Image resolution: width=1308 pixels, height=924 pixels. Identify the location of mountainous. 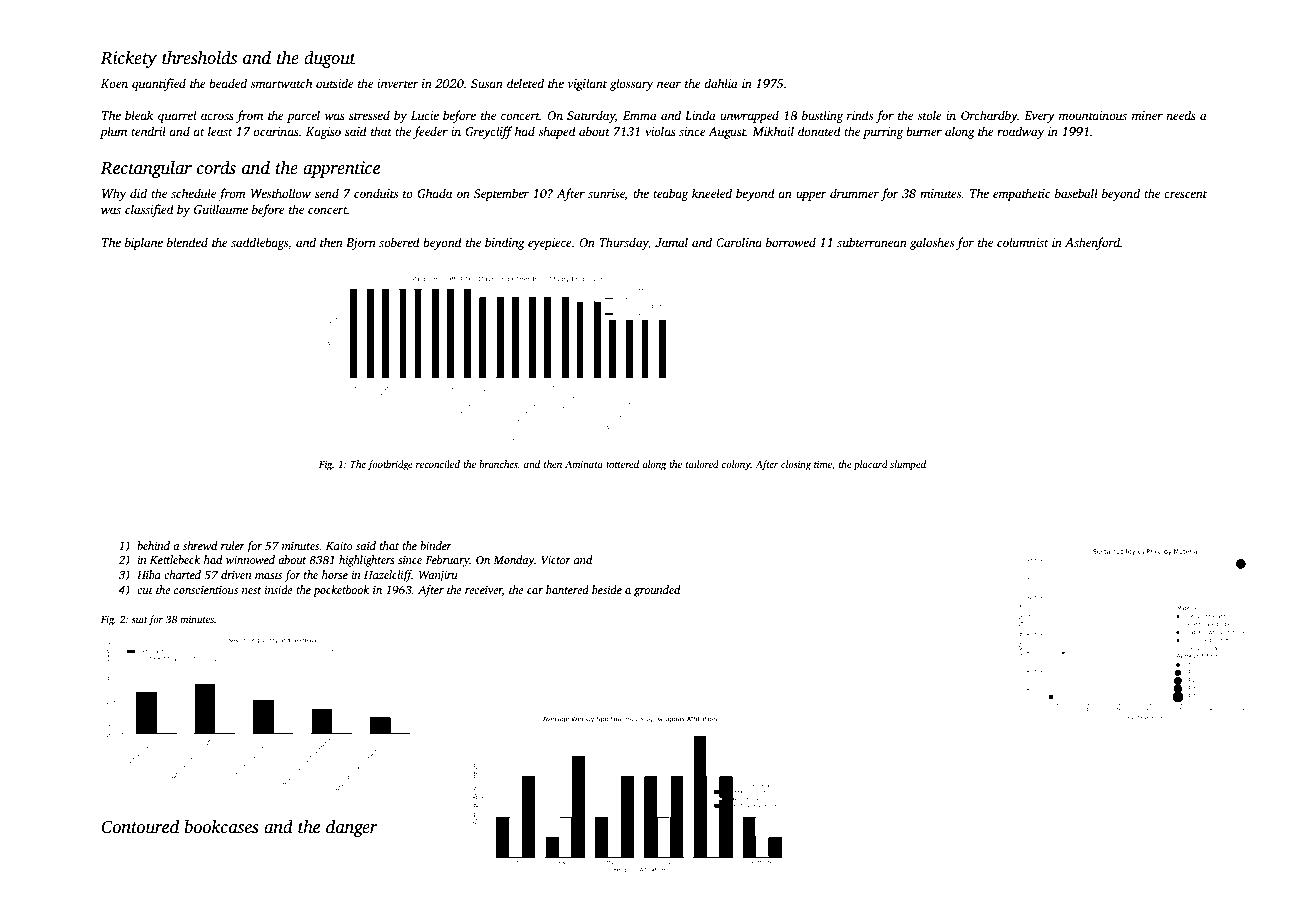
(1093, 115).
